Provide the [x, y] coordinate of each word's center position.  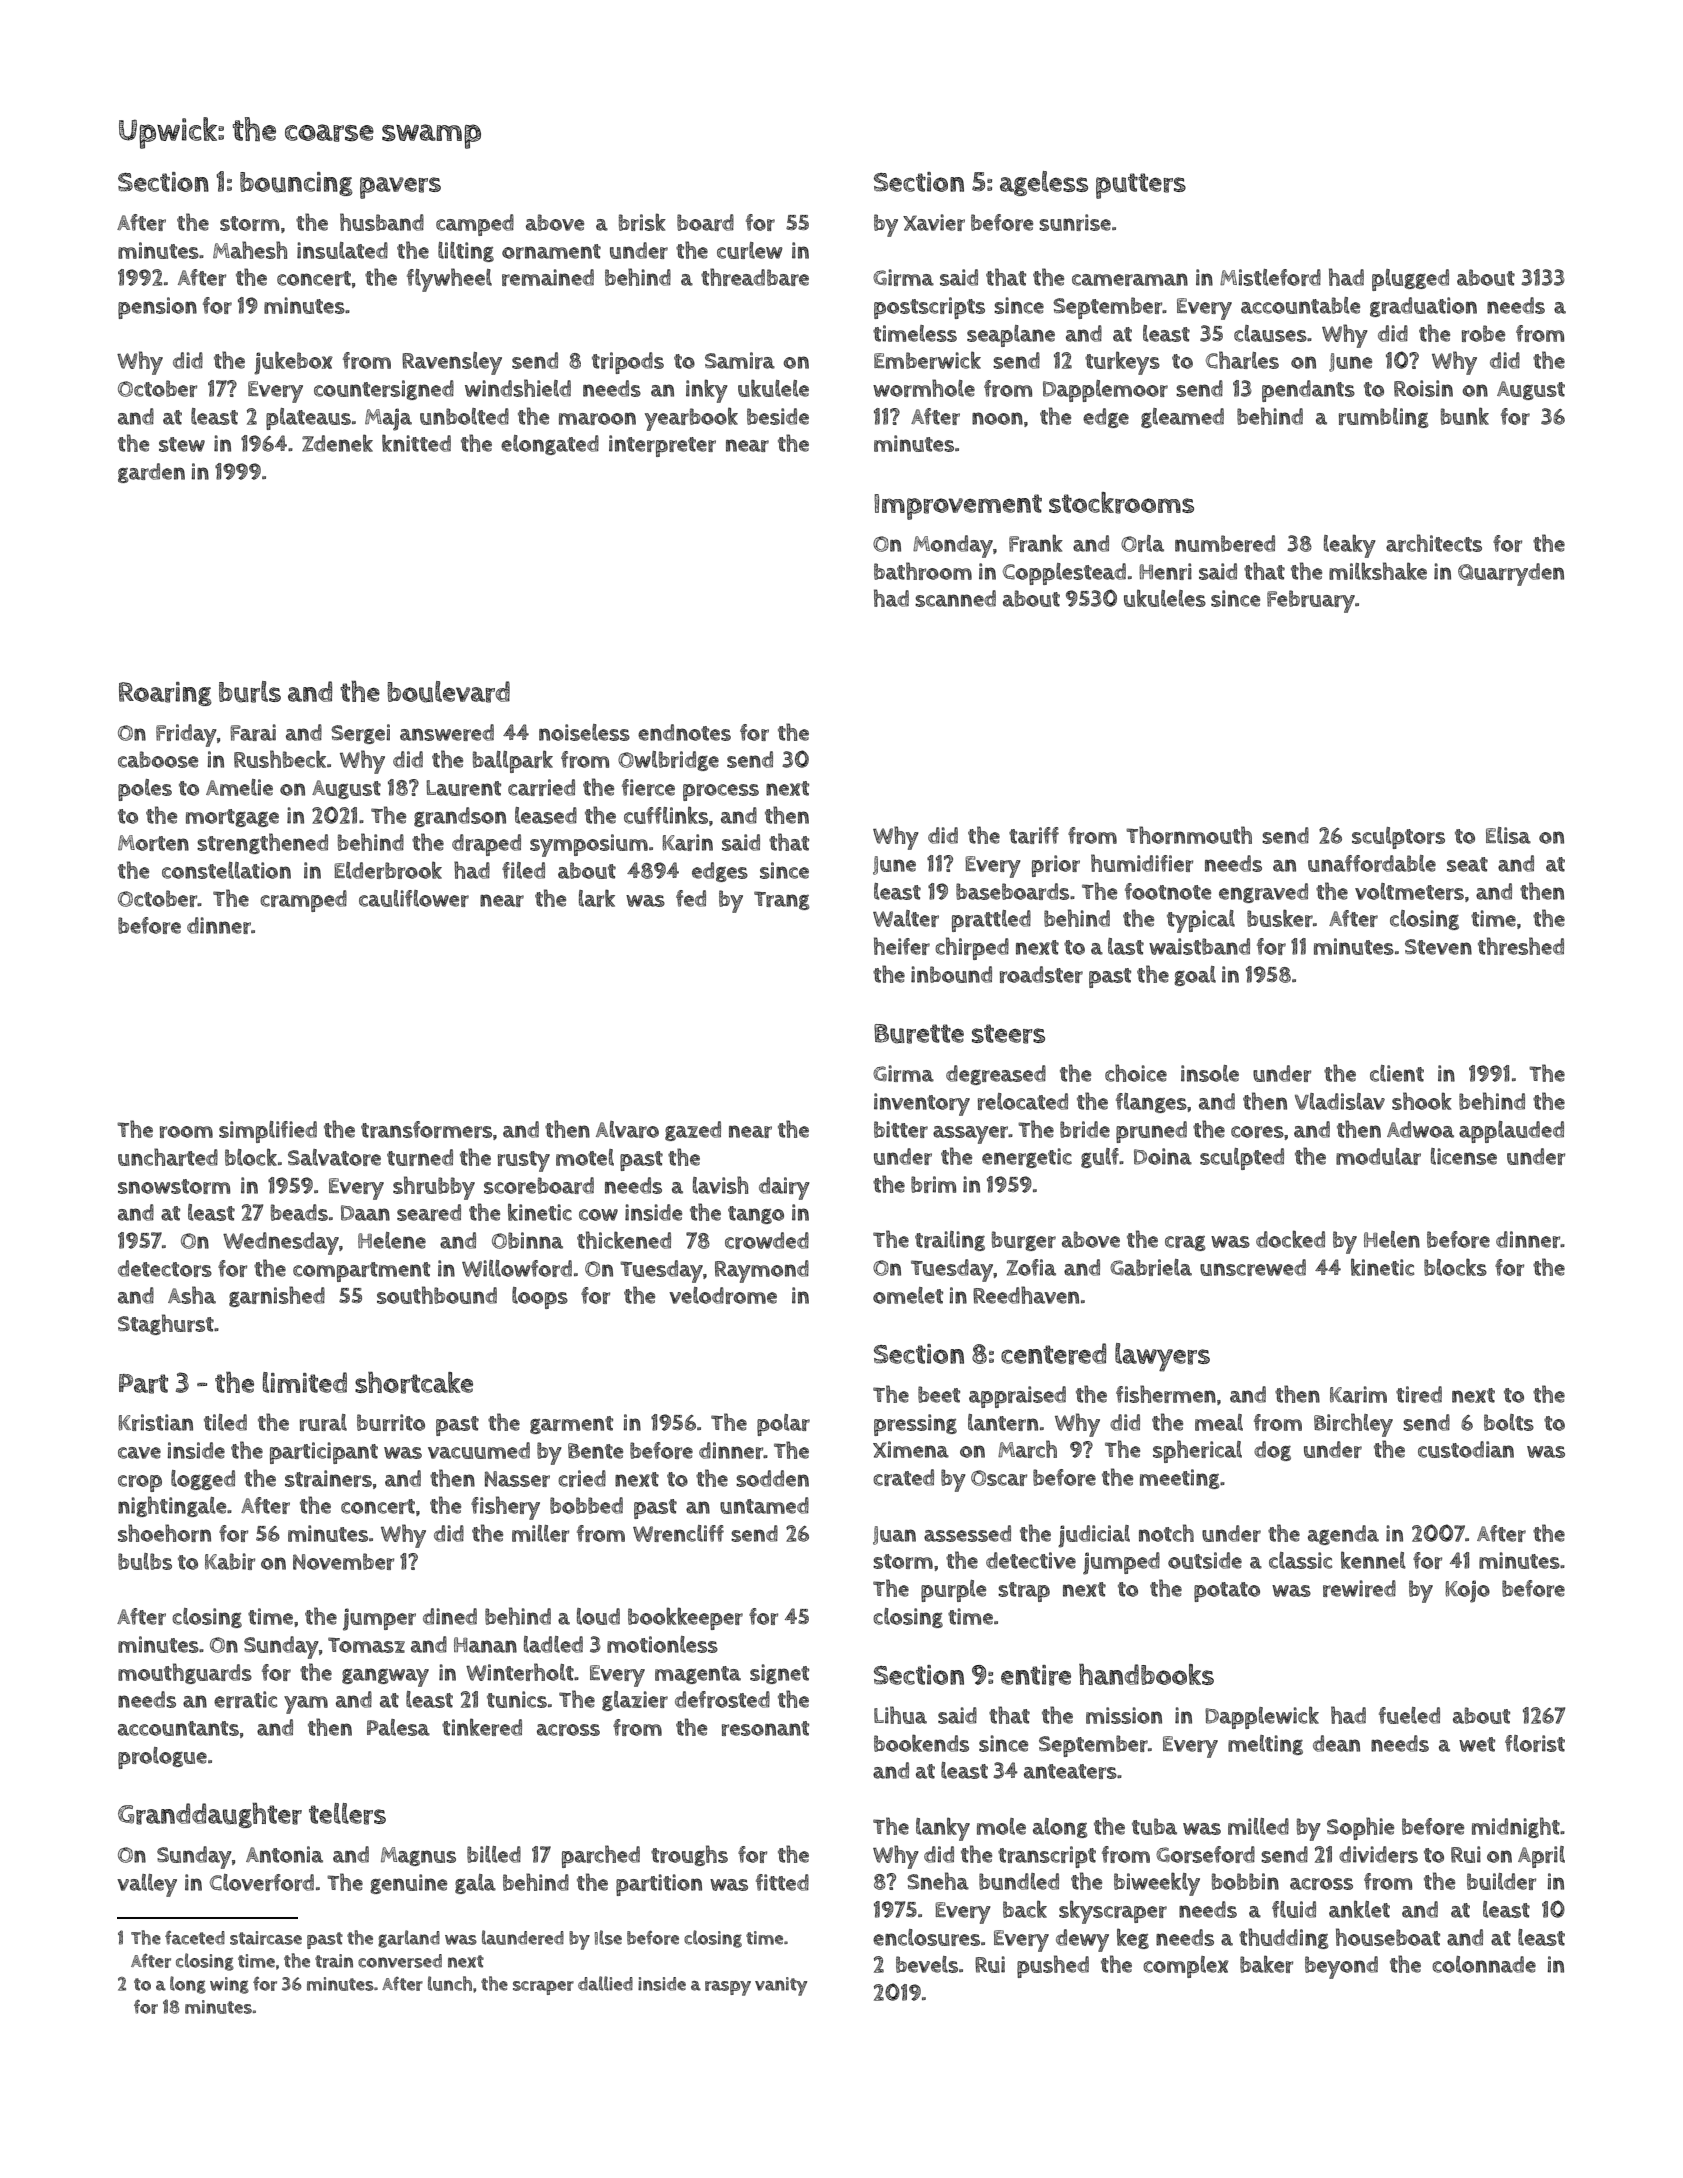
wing [229, 1985]
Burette [919, 1034]
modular [1378, 1156]
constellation [226, 870]
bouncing [296, 184]
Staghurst [166, 1324]
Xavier [934, 222]
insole [1210, 1073]
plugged [1410, 280]
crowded [767, 1240]
